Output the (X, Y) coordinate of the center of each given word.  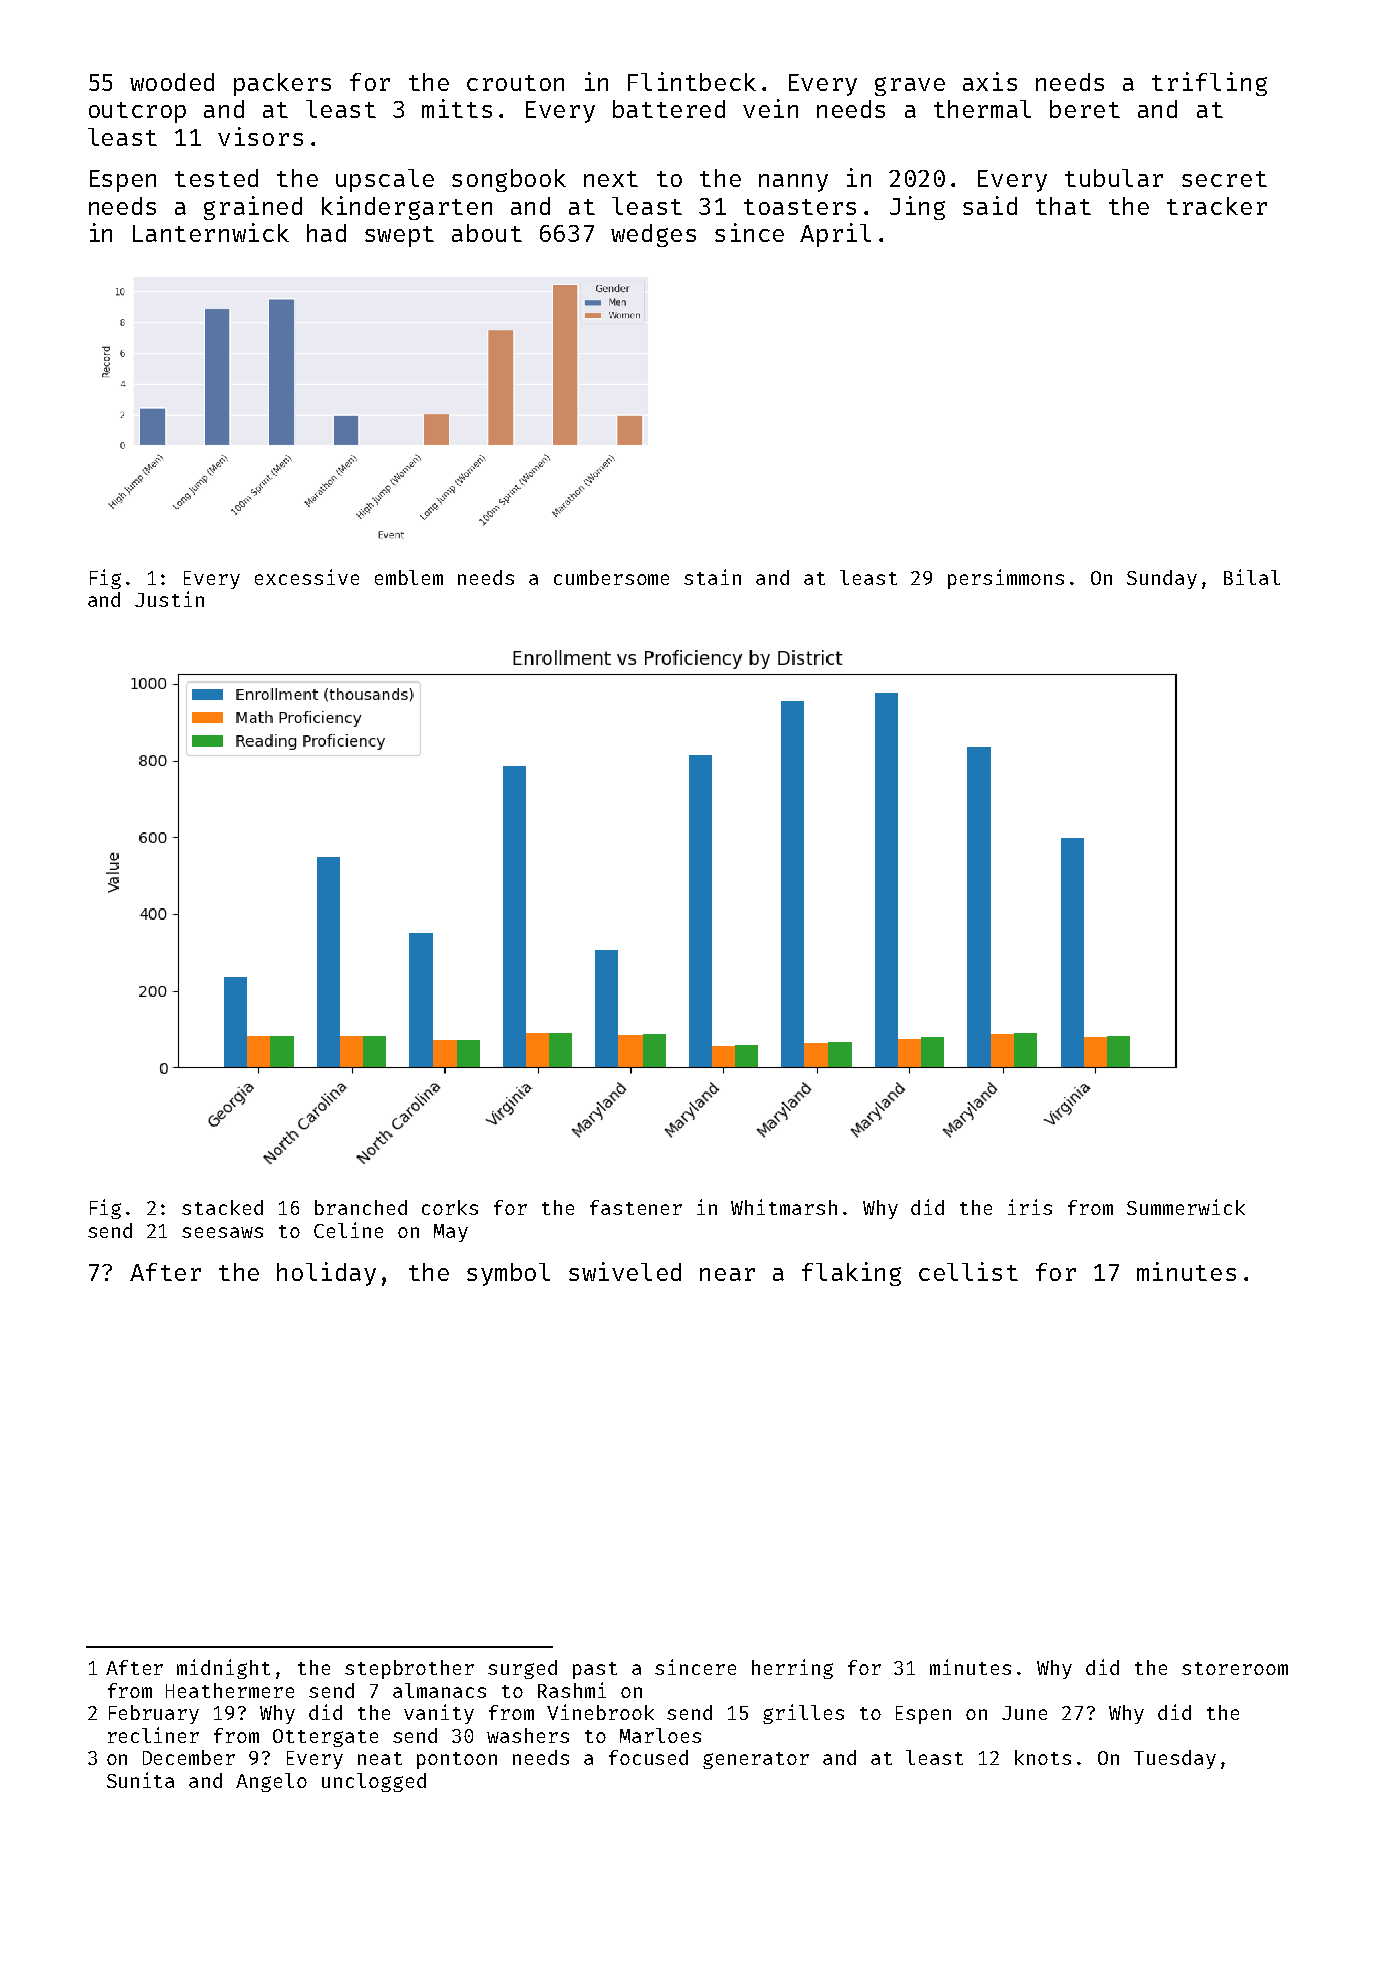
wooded (172, 82)
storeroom (1235, 1668)
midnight (223, 1669)
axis (990, 81)
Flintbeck (692, 81)
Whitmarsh (784, 1207)
